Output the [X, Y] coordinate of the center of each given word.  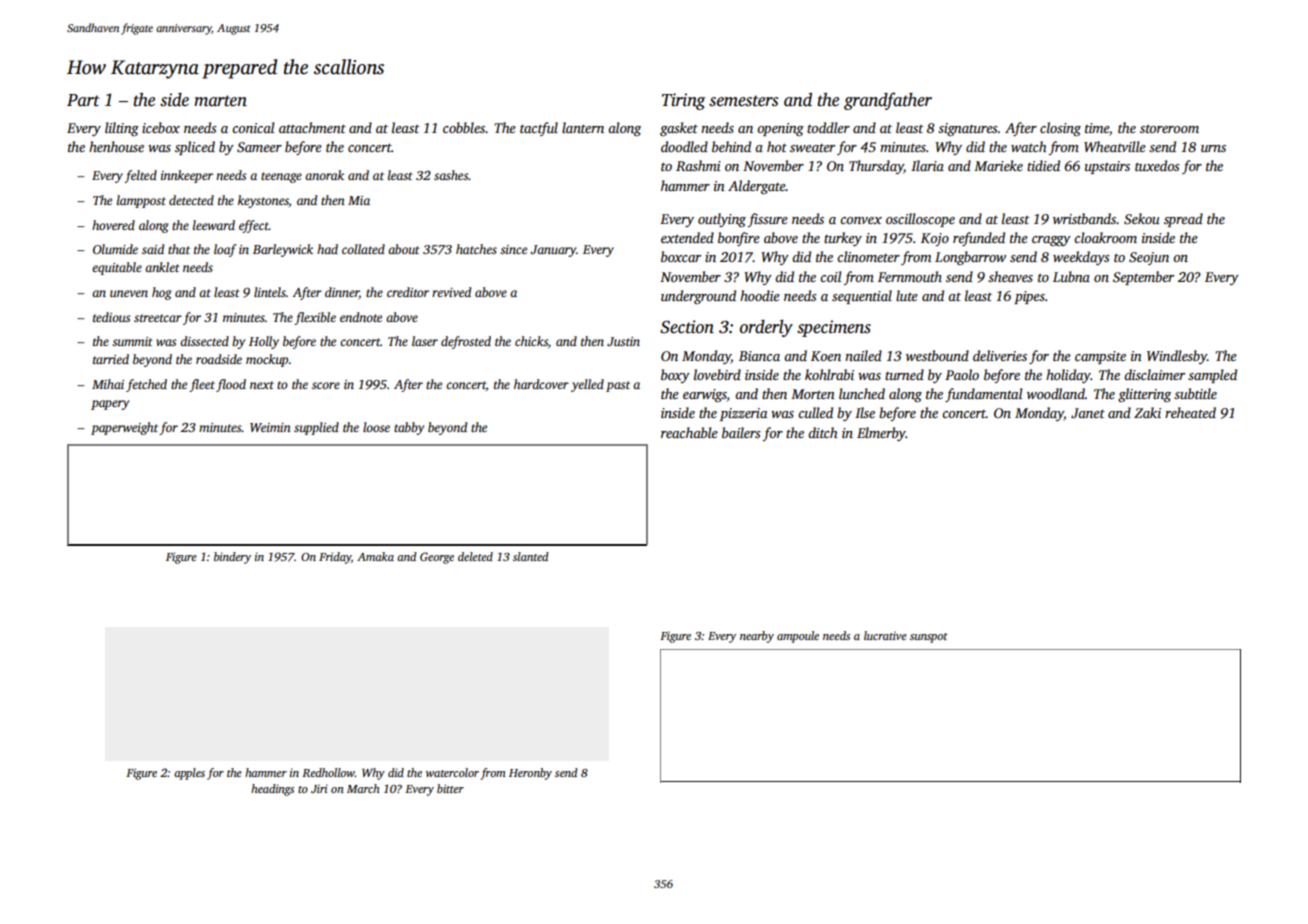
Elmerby [881, 434]
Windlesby [1177, 357]
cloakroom [1105, 237]
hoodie [760, 295]
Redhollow [328, 772]
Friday [335, 558]
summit [132, 341]
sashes [451, 175]
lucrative [885, 635]
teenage [281, 177]
